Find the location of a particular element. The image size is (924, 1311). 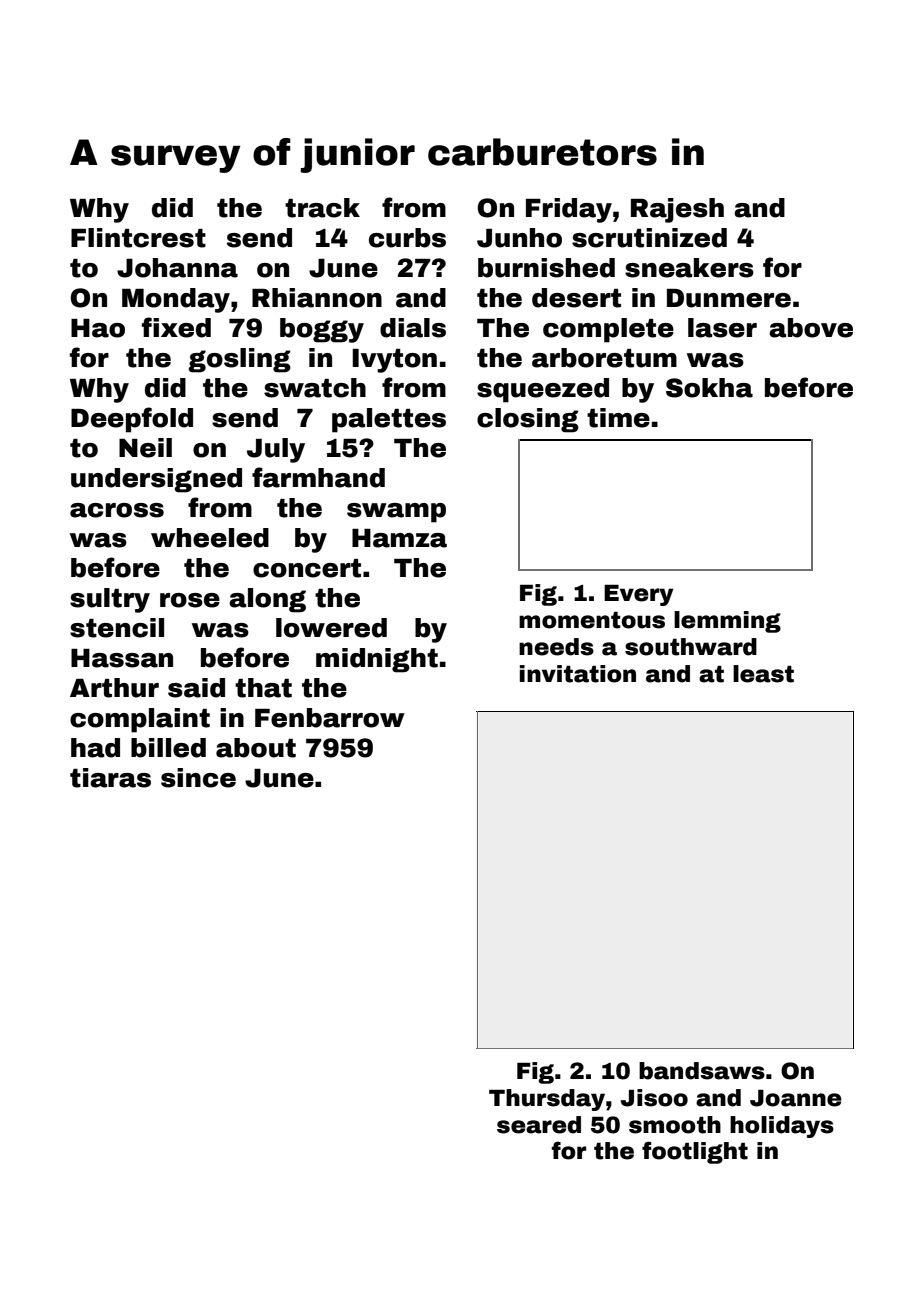

seared is located at coordinates (539, 1125).
